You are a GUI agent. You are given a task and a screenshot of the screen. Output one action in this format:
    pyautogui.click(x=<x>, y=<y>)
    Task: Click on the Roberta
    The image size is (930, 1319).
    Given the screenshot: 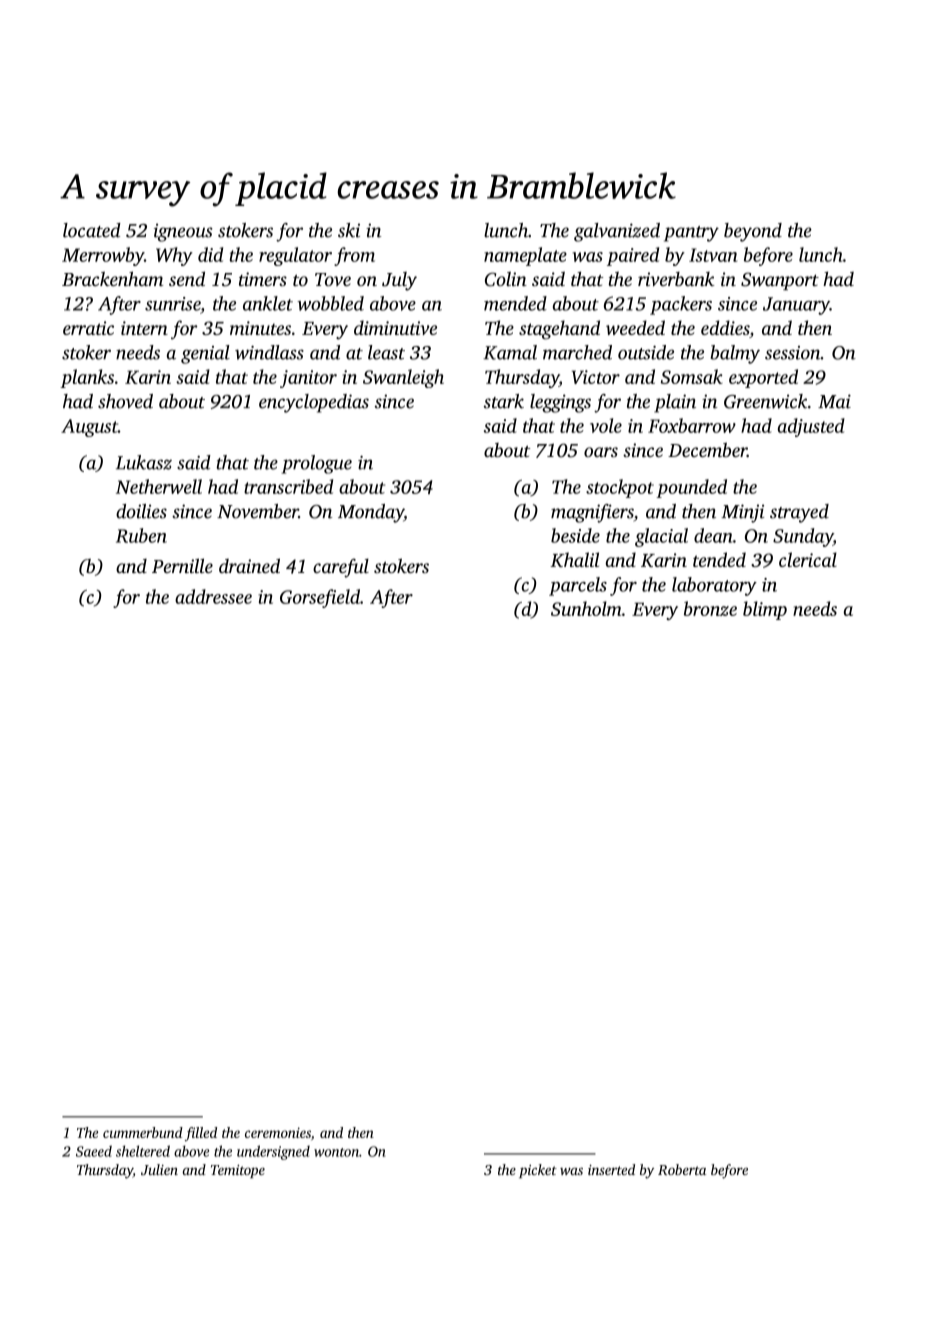 What is the action you would take?
    pyautogui.click(x=682, y=1169)
